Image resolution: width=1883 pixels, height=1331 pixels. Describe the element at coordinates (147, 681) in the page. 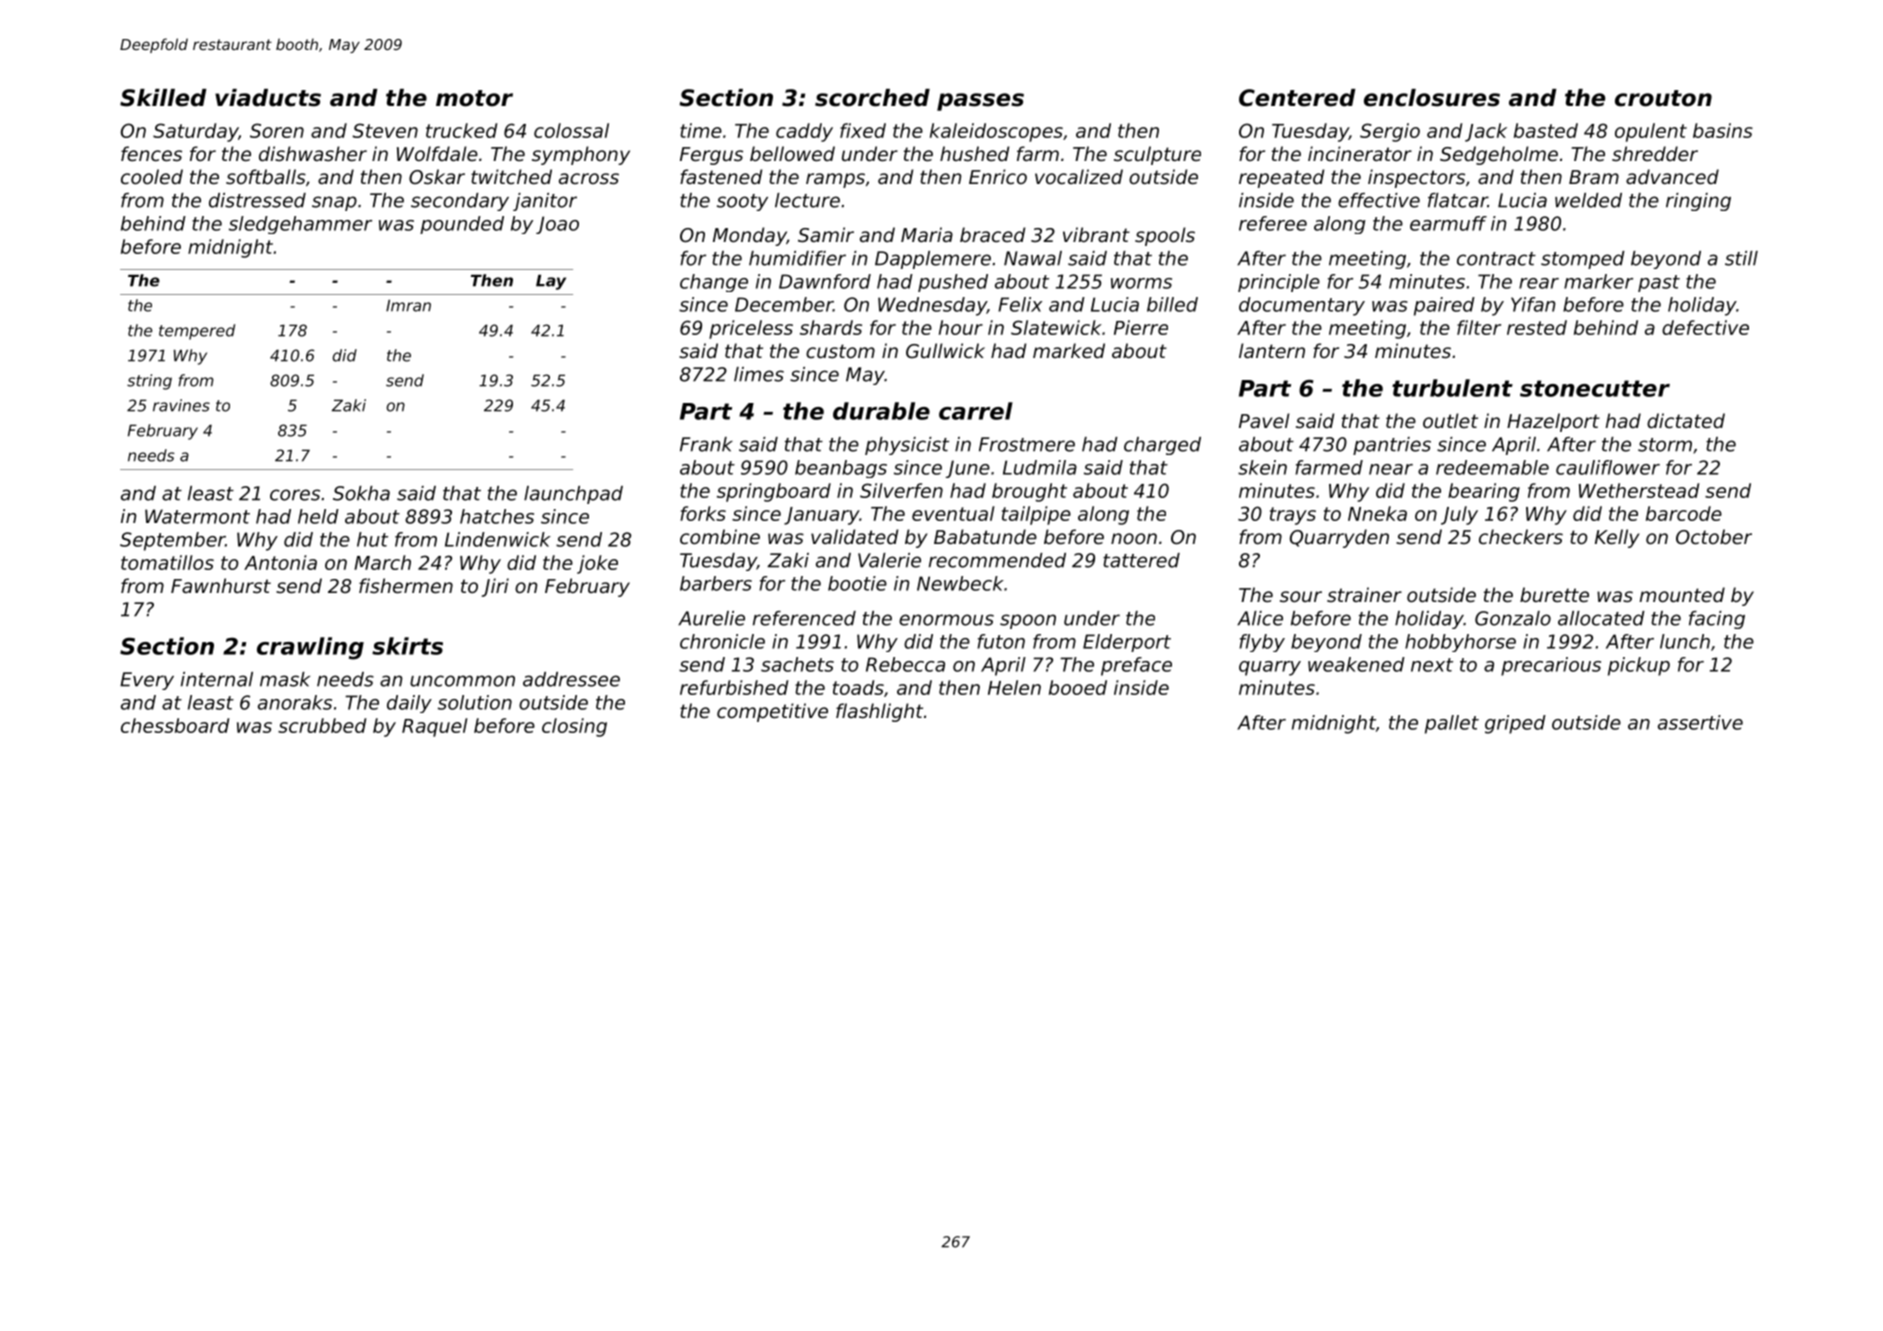

I see `Every` at that location.
